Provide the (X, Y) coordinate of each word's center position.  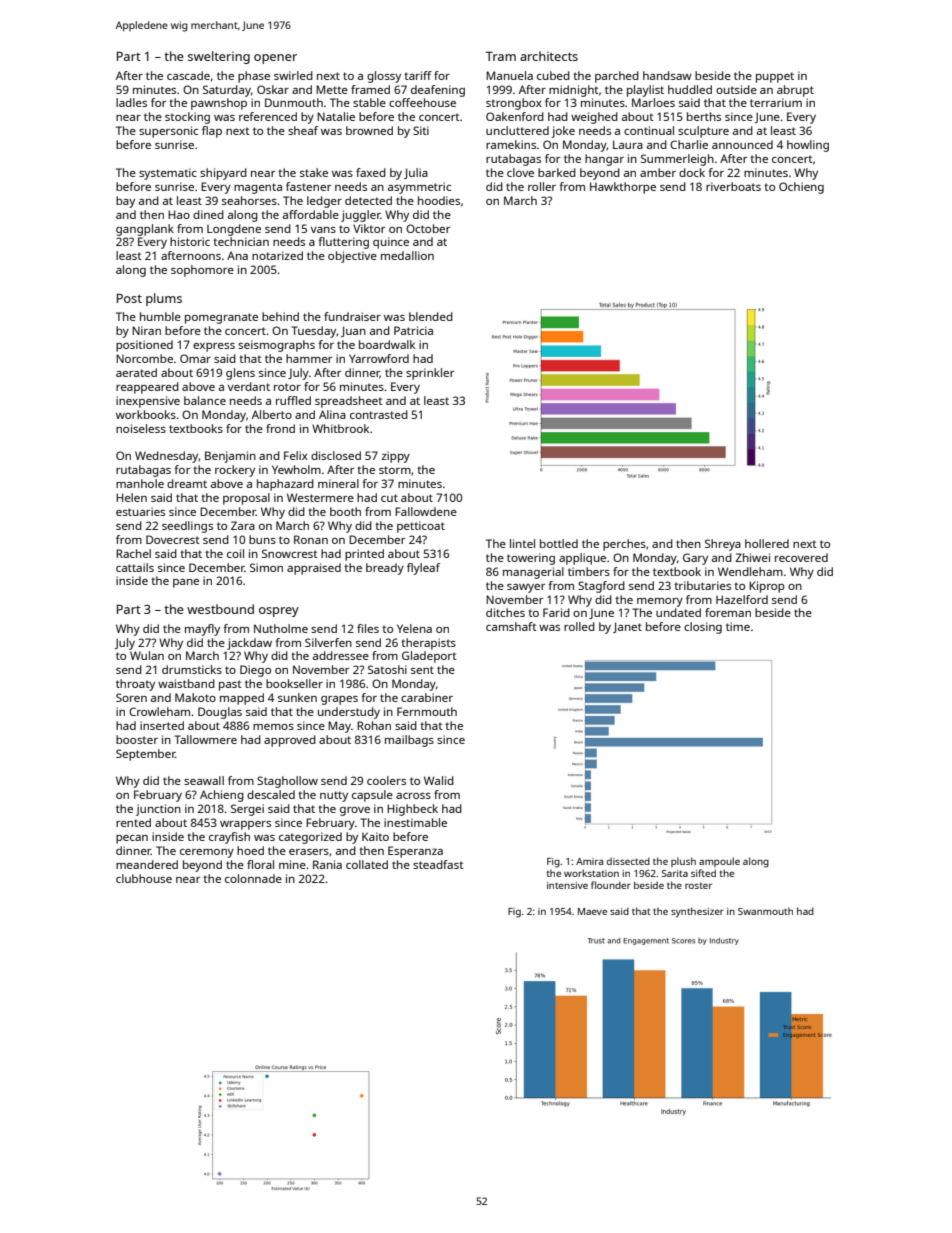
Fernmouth (427, 711)
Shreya (723, 545)
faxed (371, 172)
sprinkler (430, 374)
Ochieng (801, 188)
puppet (775, 77)
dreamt (187, 483)
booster (137, 739)
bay (125, 202)
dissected (628, 861)
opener (275, 59)
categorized (310, 838)
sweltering (219, 57)
